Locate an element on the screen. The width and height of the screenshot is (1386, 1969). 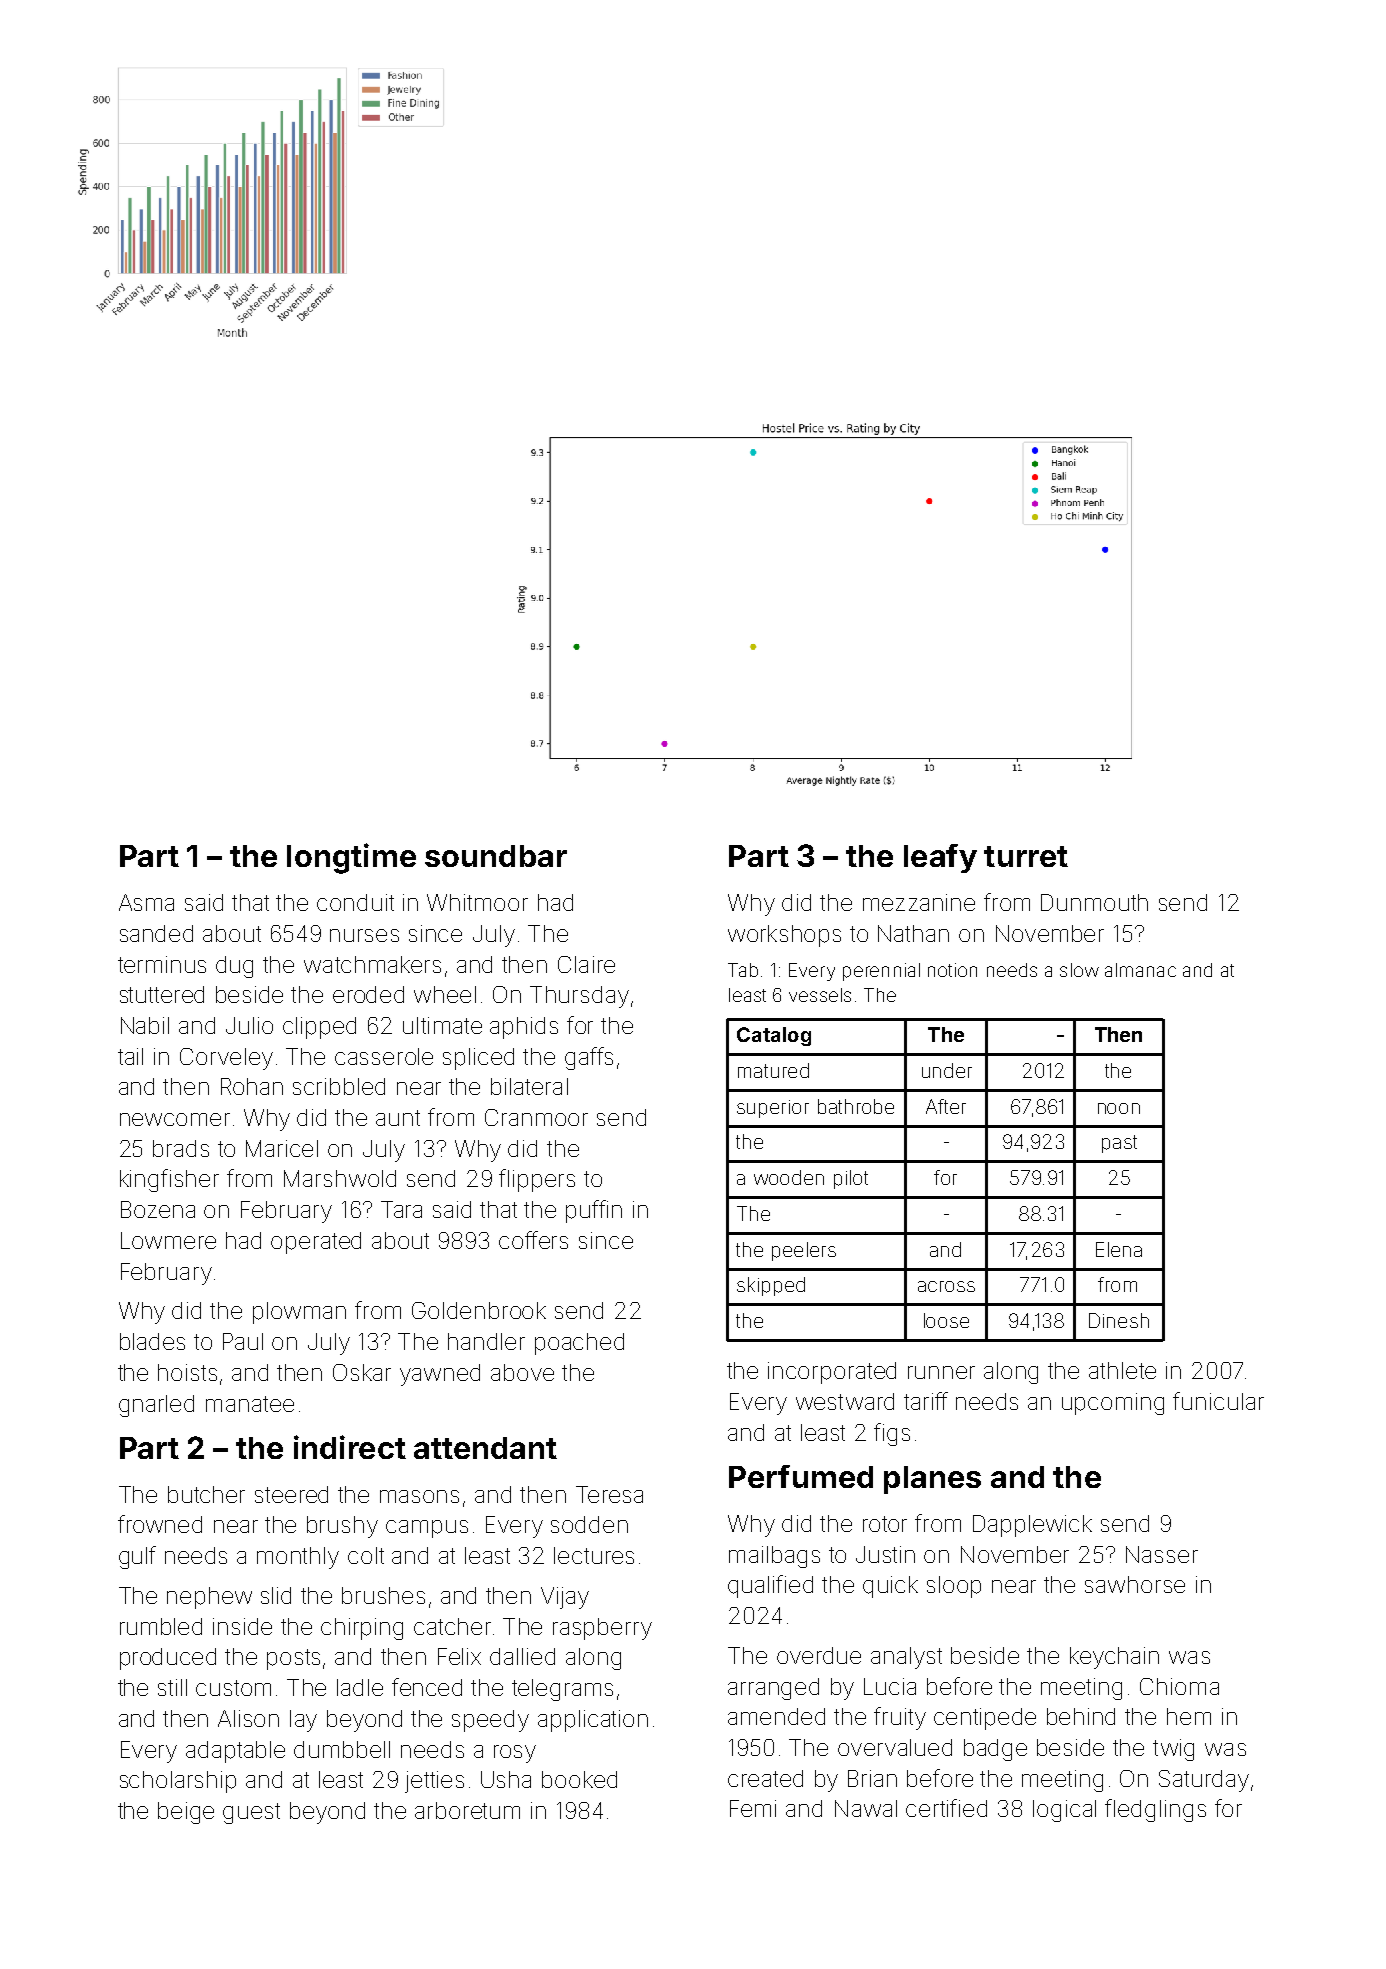
Elena is located at coordinates (1119, 1249).
